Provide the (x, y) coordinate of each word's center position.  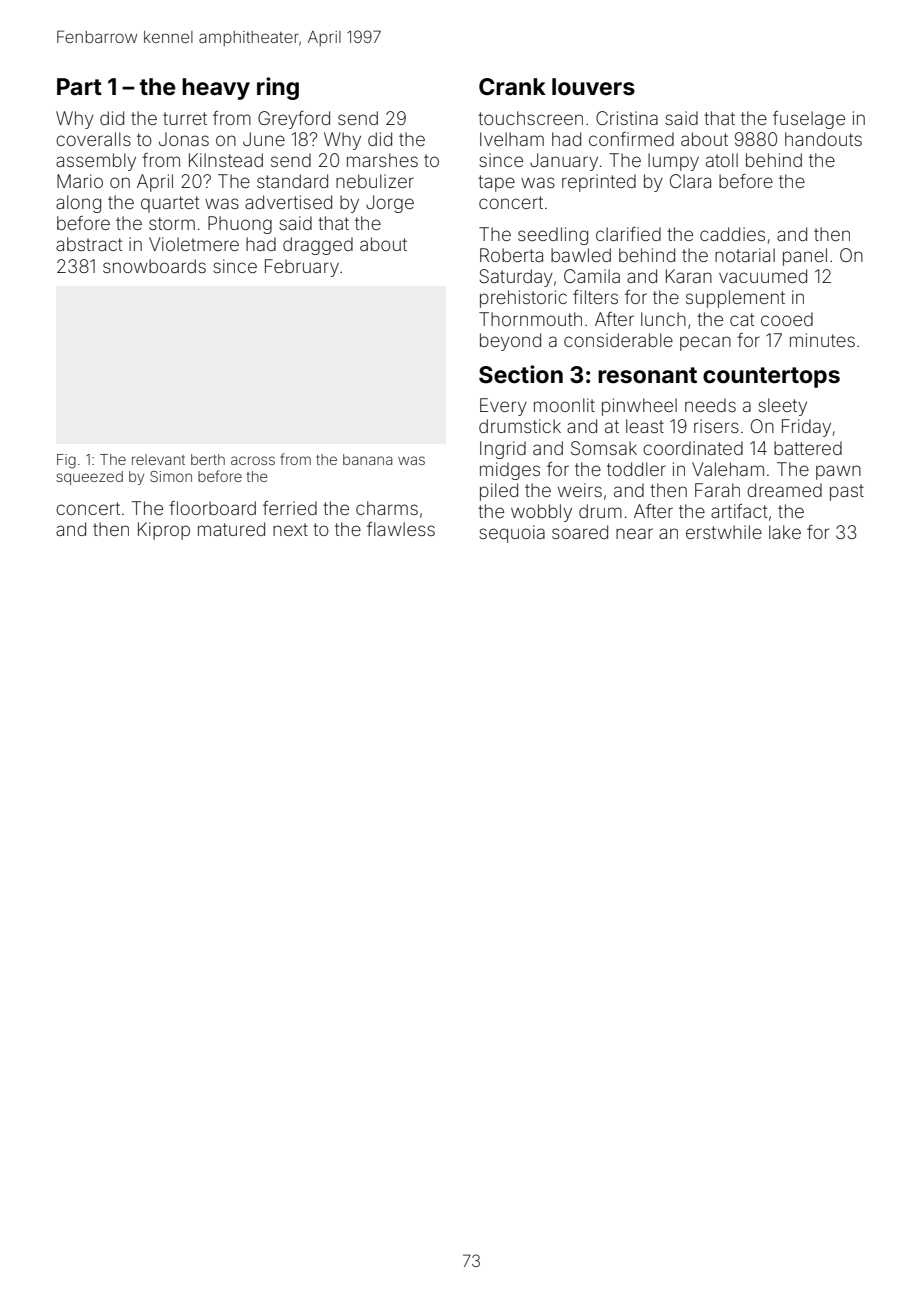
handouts (823, 139)
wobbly (541, 513)
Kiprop (164, 531)
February (302, 268)
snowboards (154, 266)
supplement (735, 299)
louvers (593, 87)
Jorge (390, 204)
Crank (512, 87)
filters (595, 297)
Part (79, 86)
